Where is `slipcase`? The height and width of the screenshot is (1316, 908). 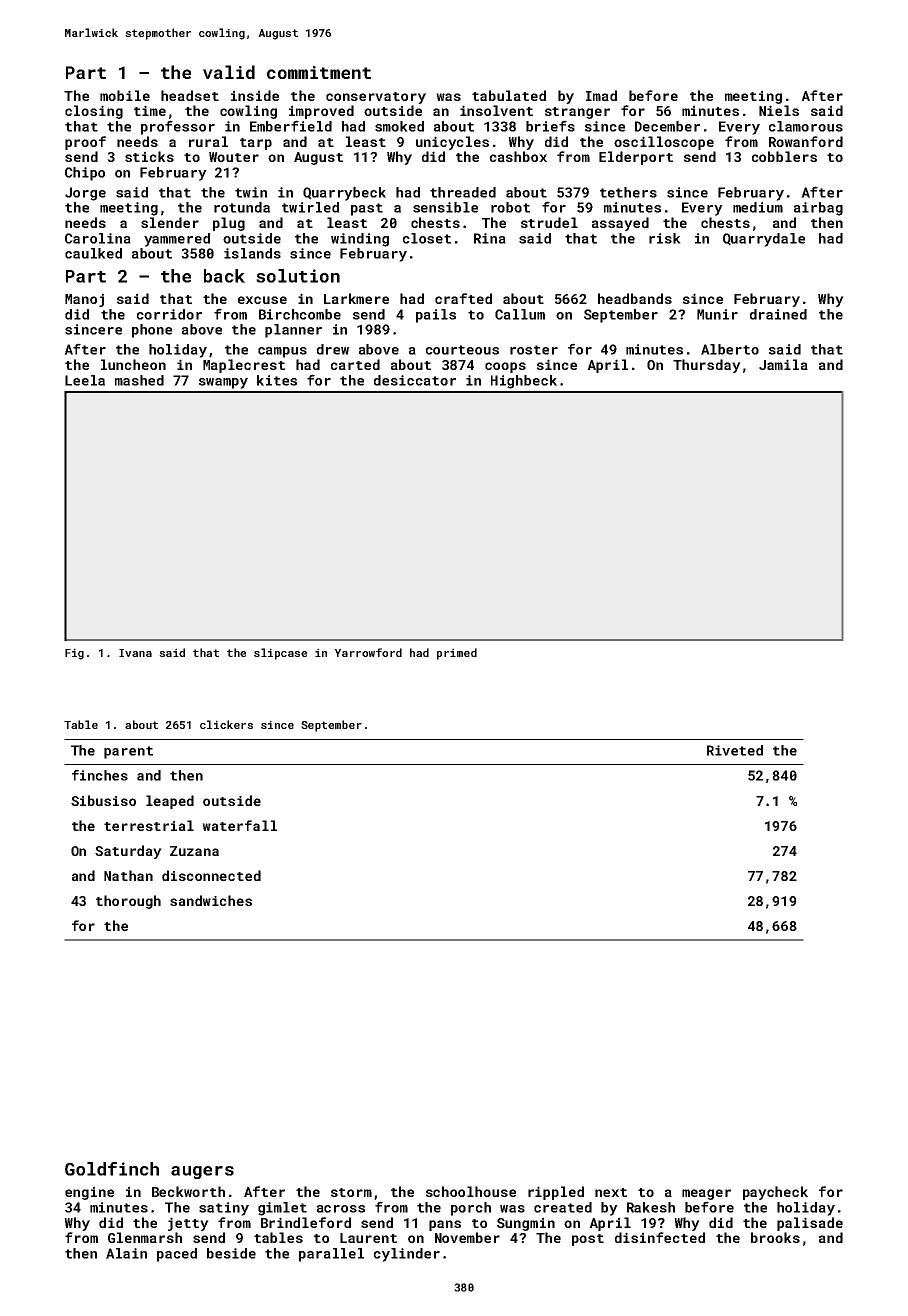
slipcase is located at coordinates (280, 654).
